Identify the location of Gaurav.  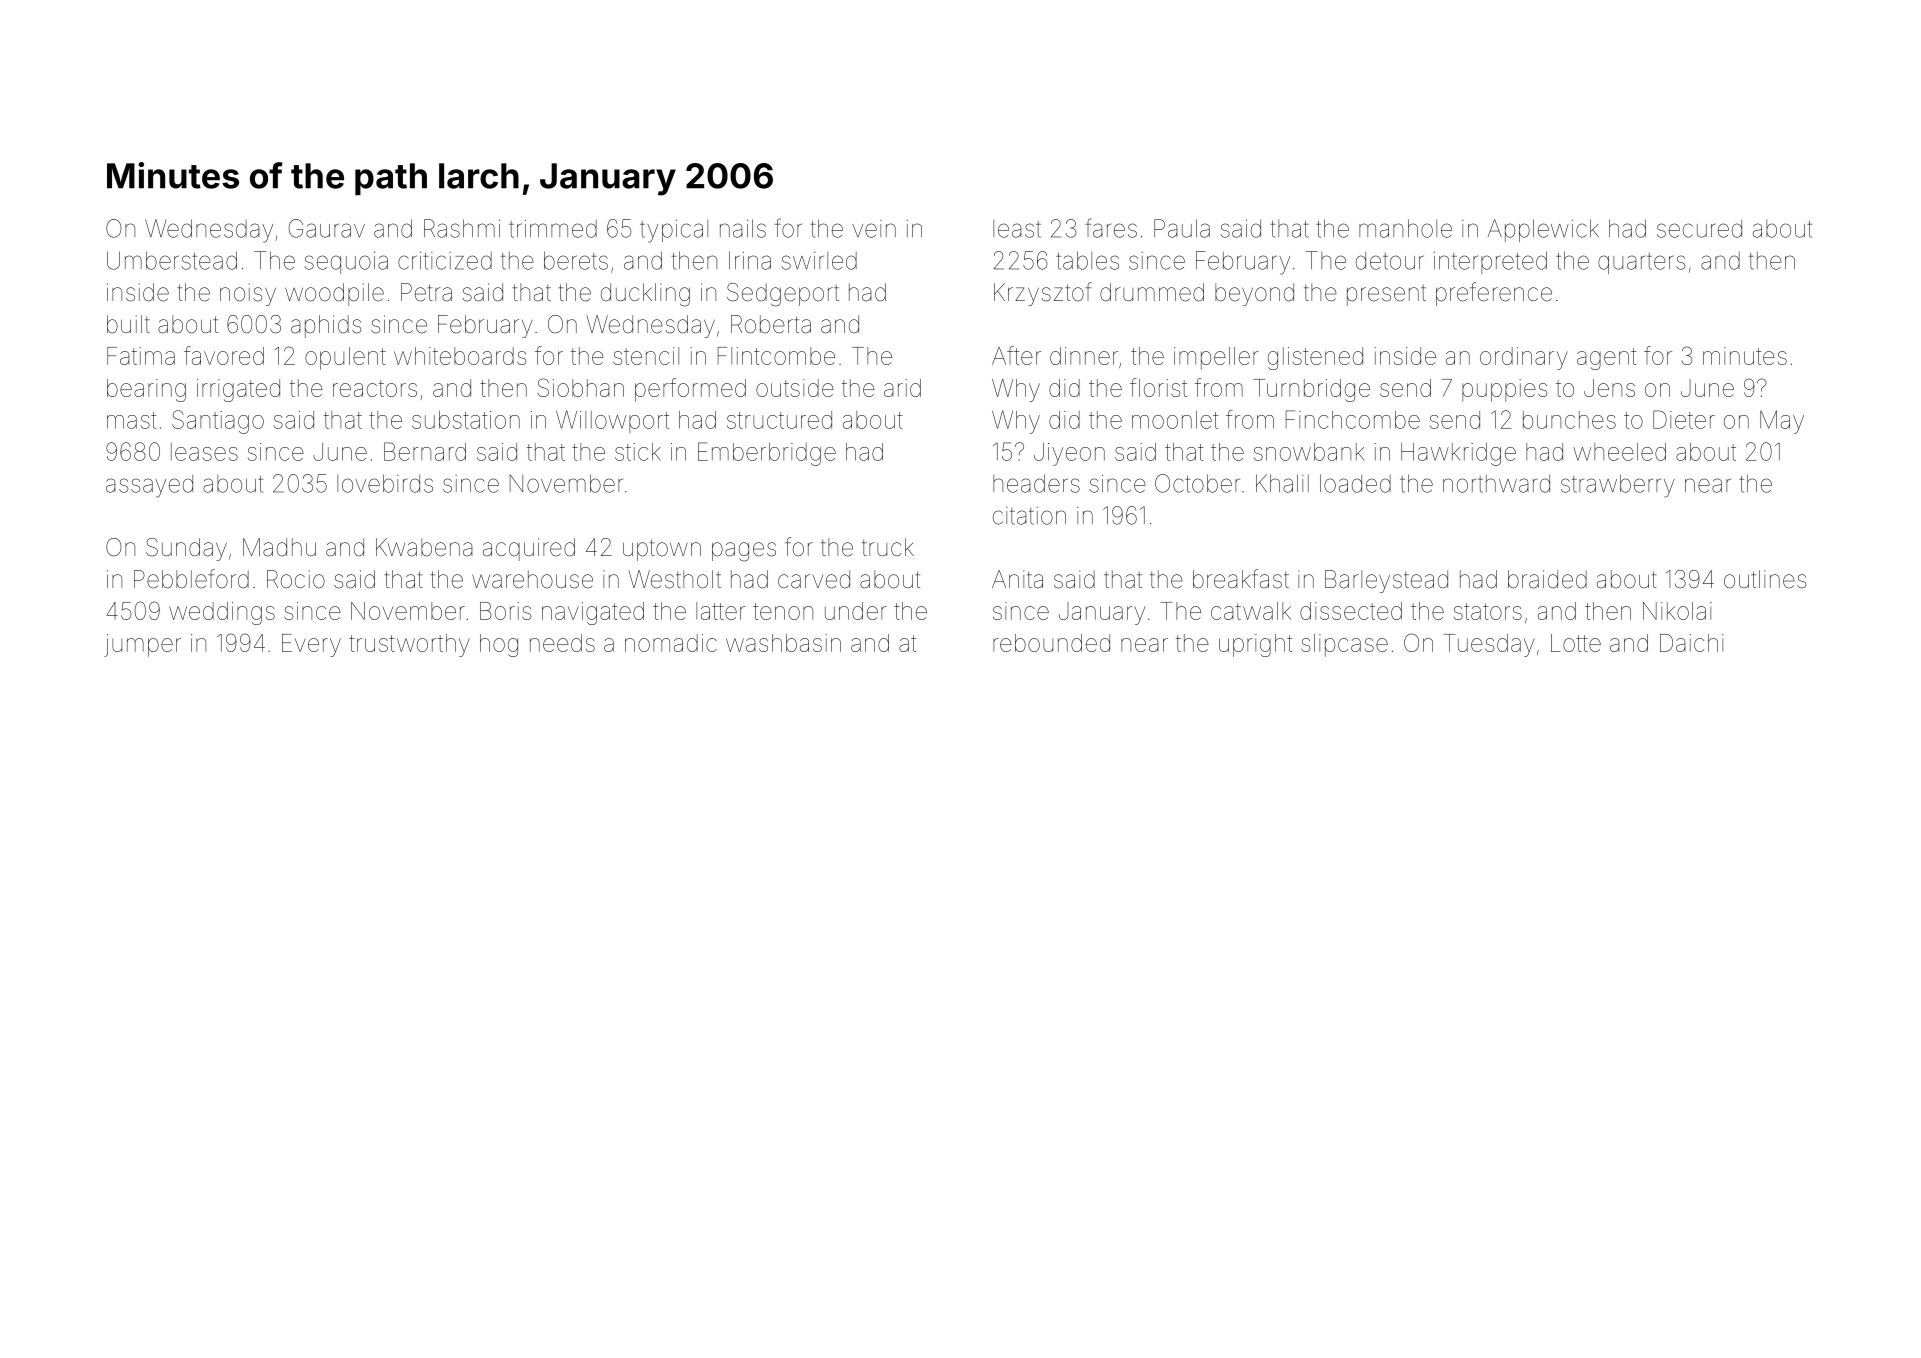
(327, 228).
